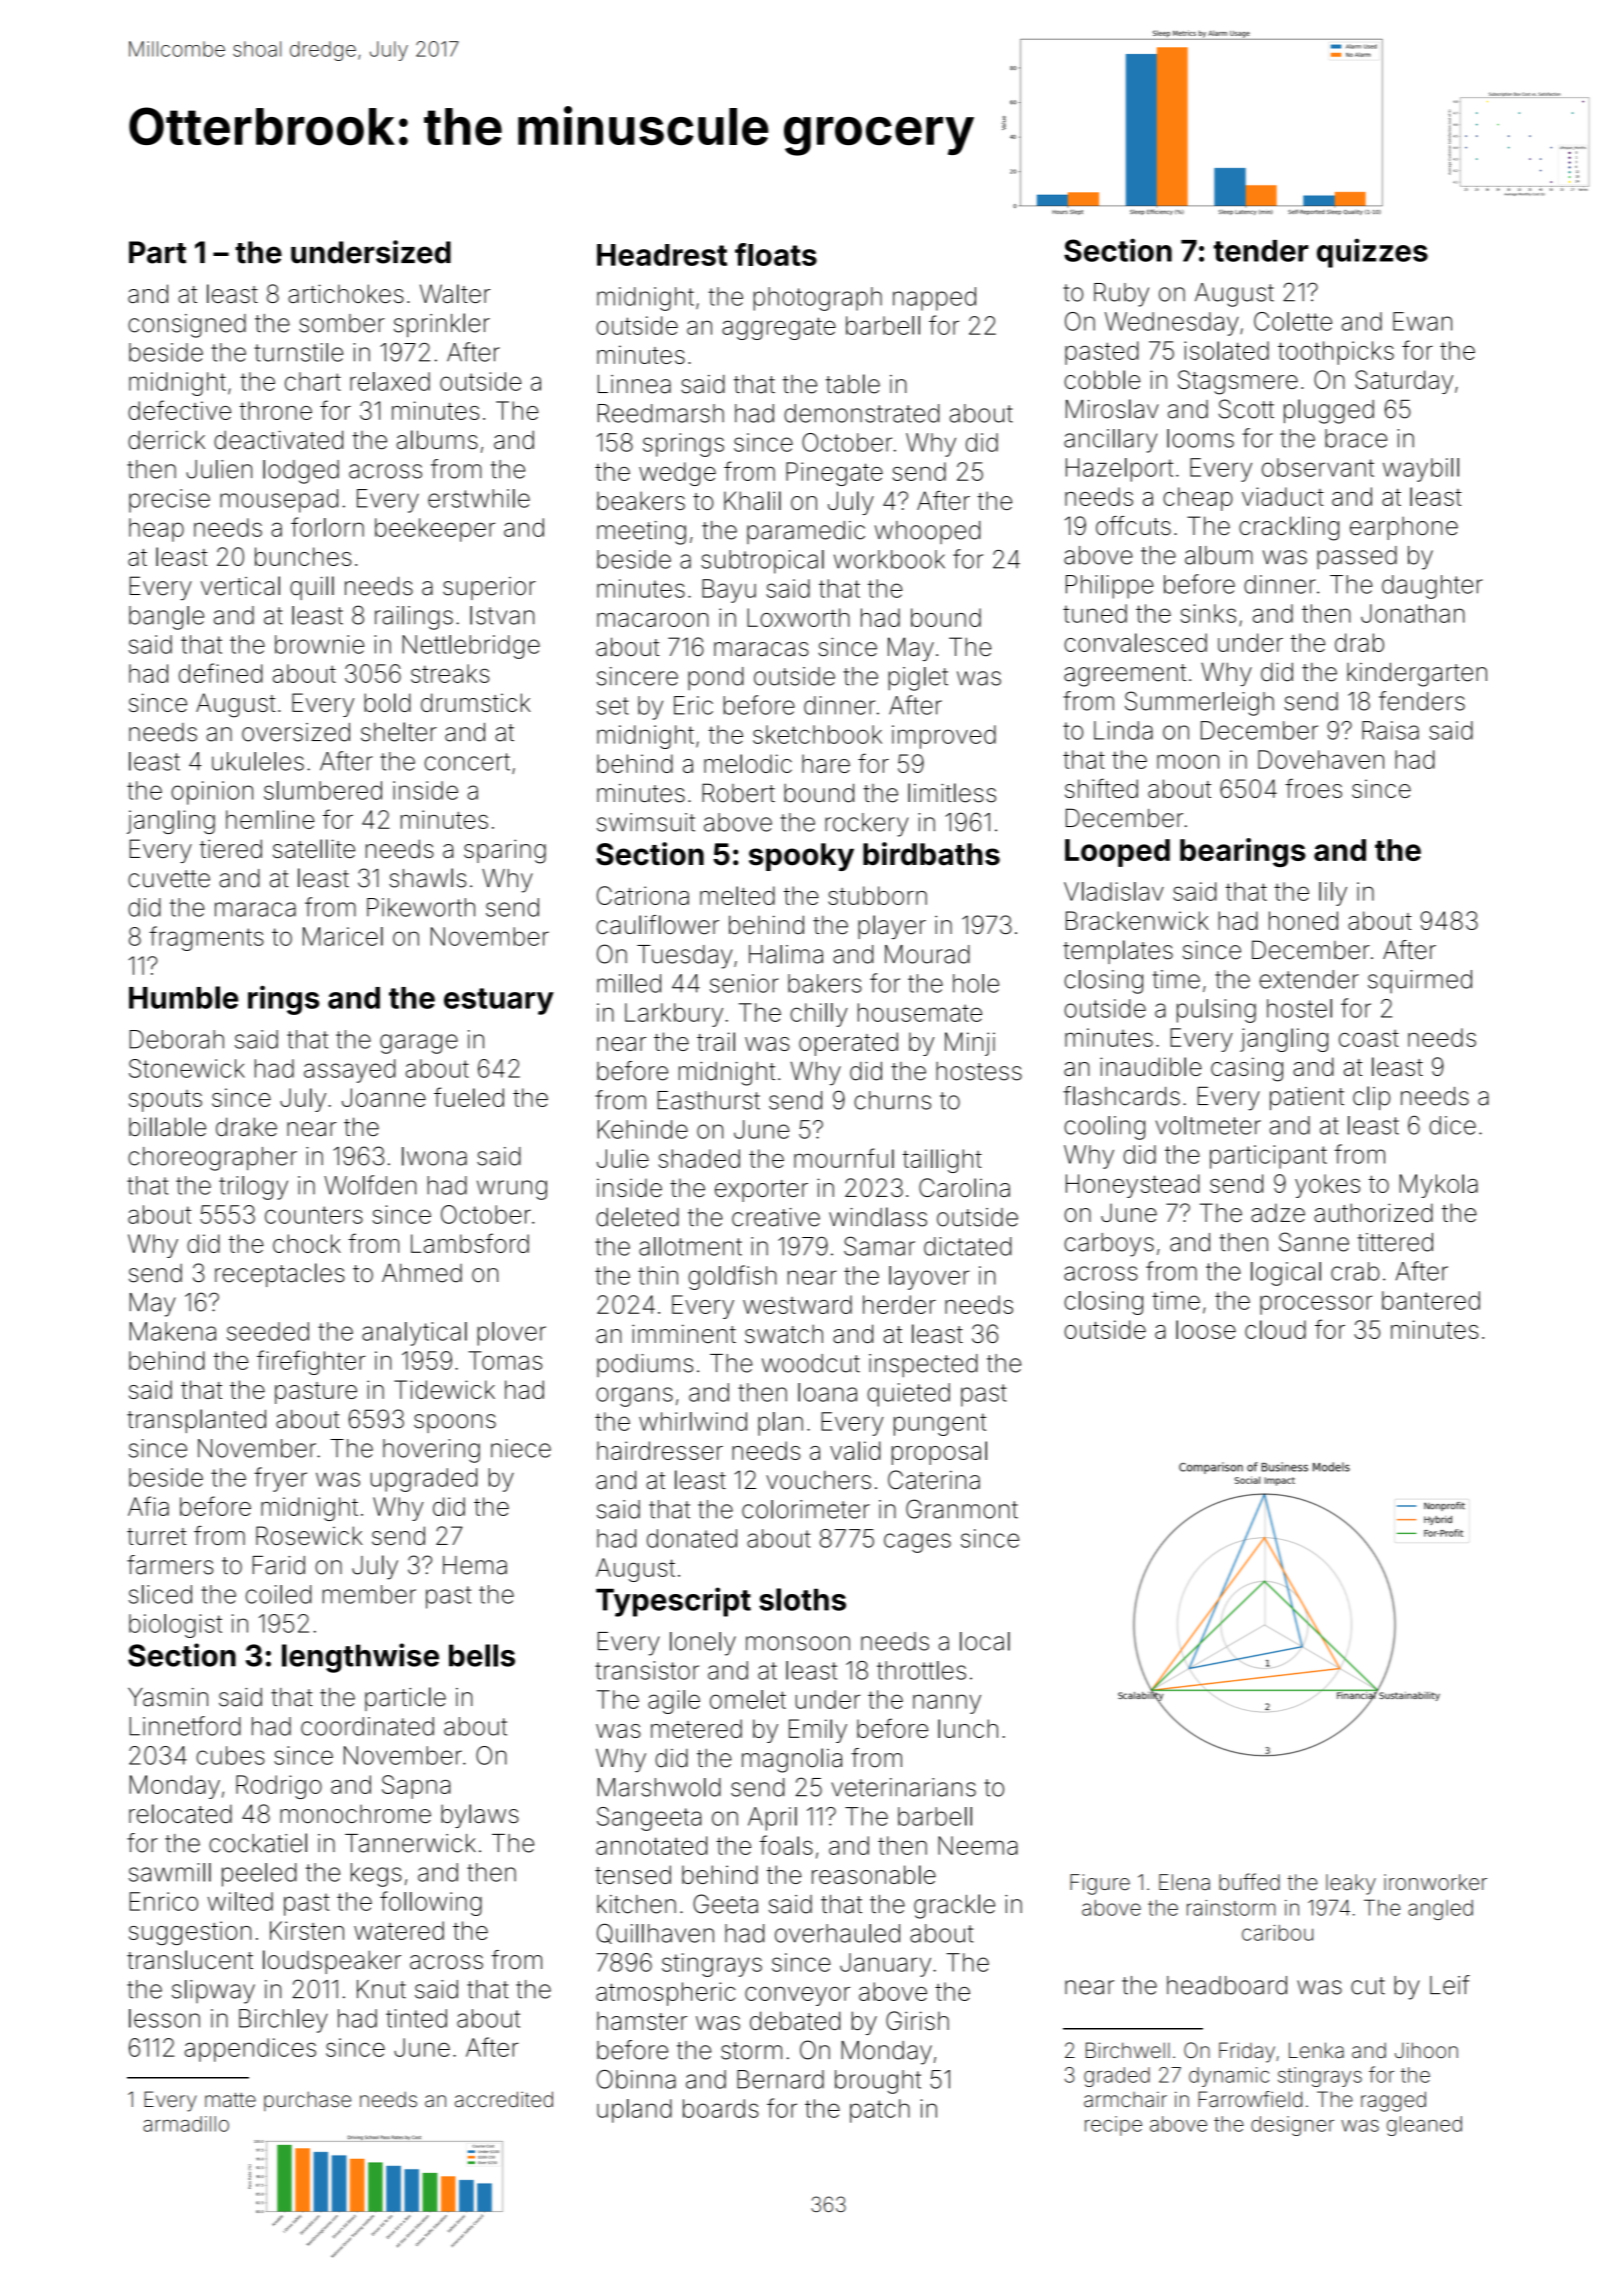 Image resolution: width=1620 pixels, height=2292 pixels. What do you see at coordinates (921, 1670) in the page?
I see `throttles` at bounding box center [921, 1670].
